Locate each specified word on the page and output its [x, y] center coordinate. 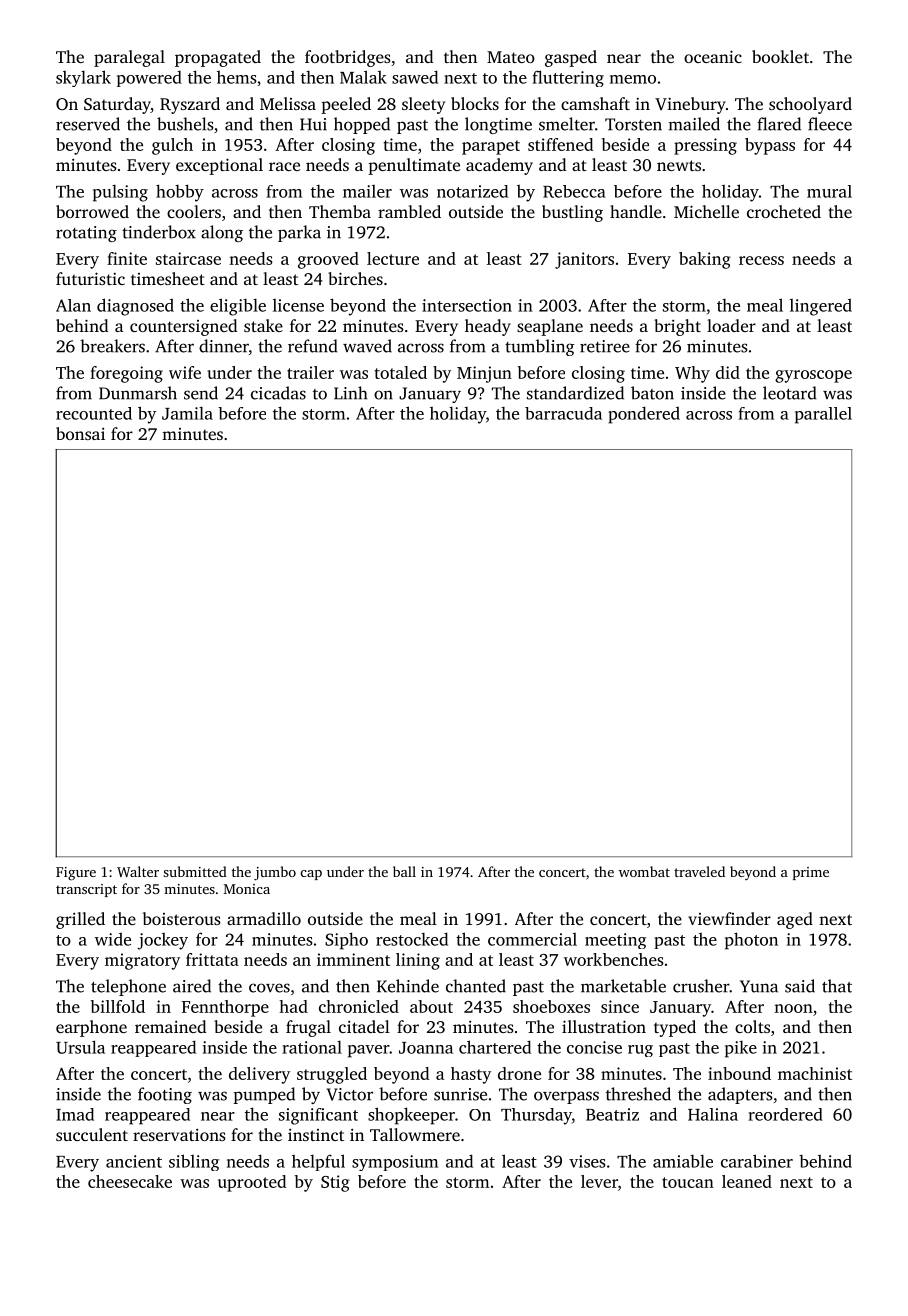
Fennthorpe [225, 1008]
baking [705, 260]
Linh [351, 393]
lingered [821, 307]
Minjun [484, 374]
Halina [713, 1114]
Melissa [288, 103]
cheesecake [130, 1181]
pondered [644, 415]
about [431, 1006]
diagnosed [135, 307]
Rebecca [574, 191]
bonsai [80, 433]
